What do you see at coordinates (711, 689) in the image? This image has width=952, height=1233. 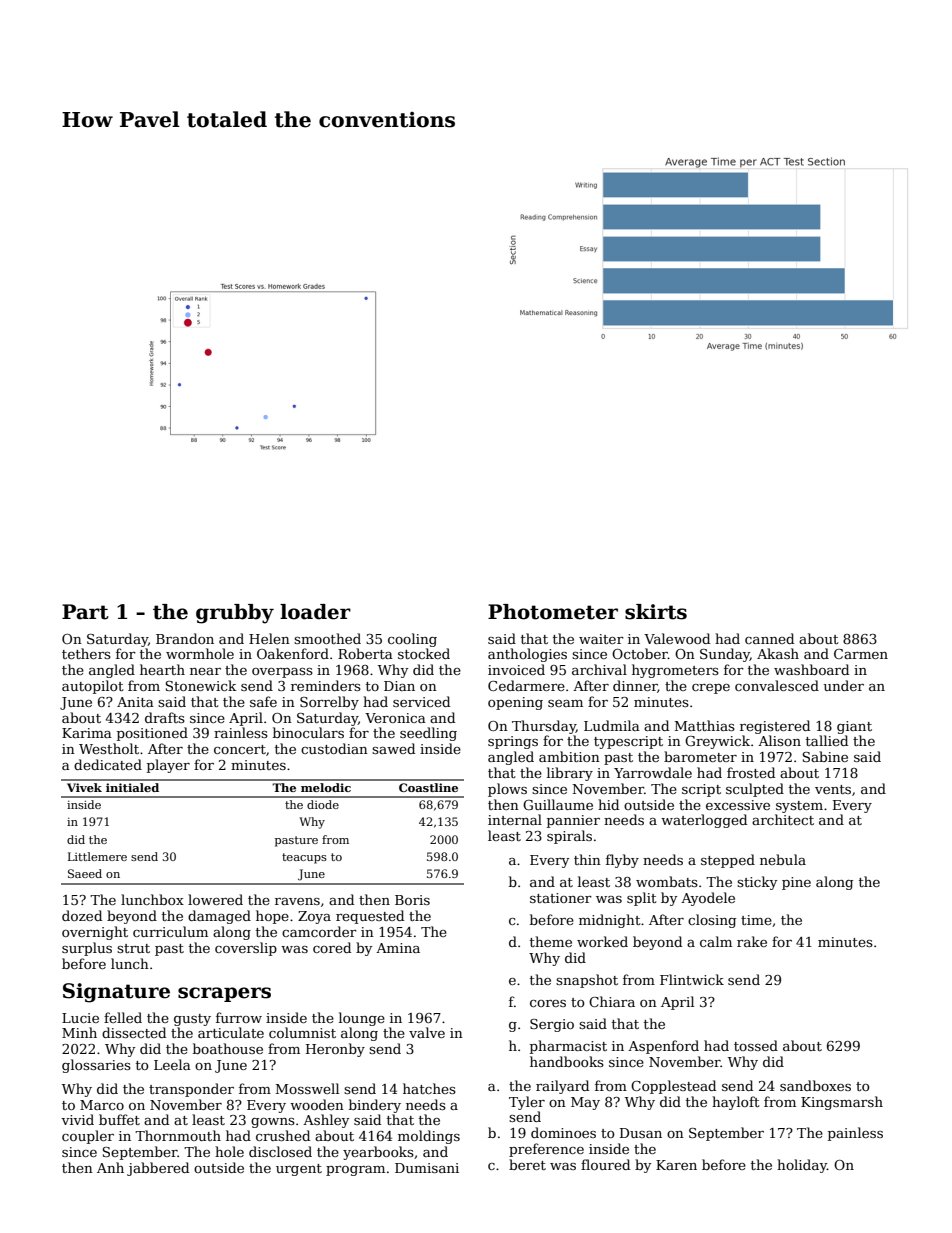 I see `crepe` at bounding box center [711, 689].
